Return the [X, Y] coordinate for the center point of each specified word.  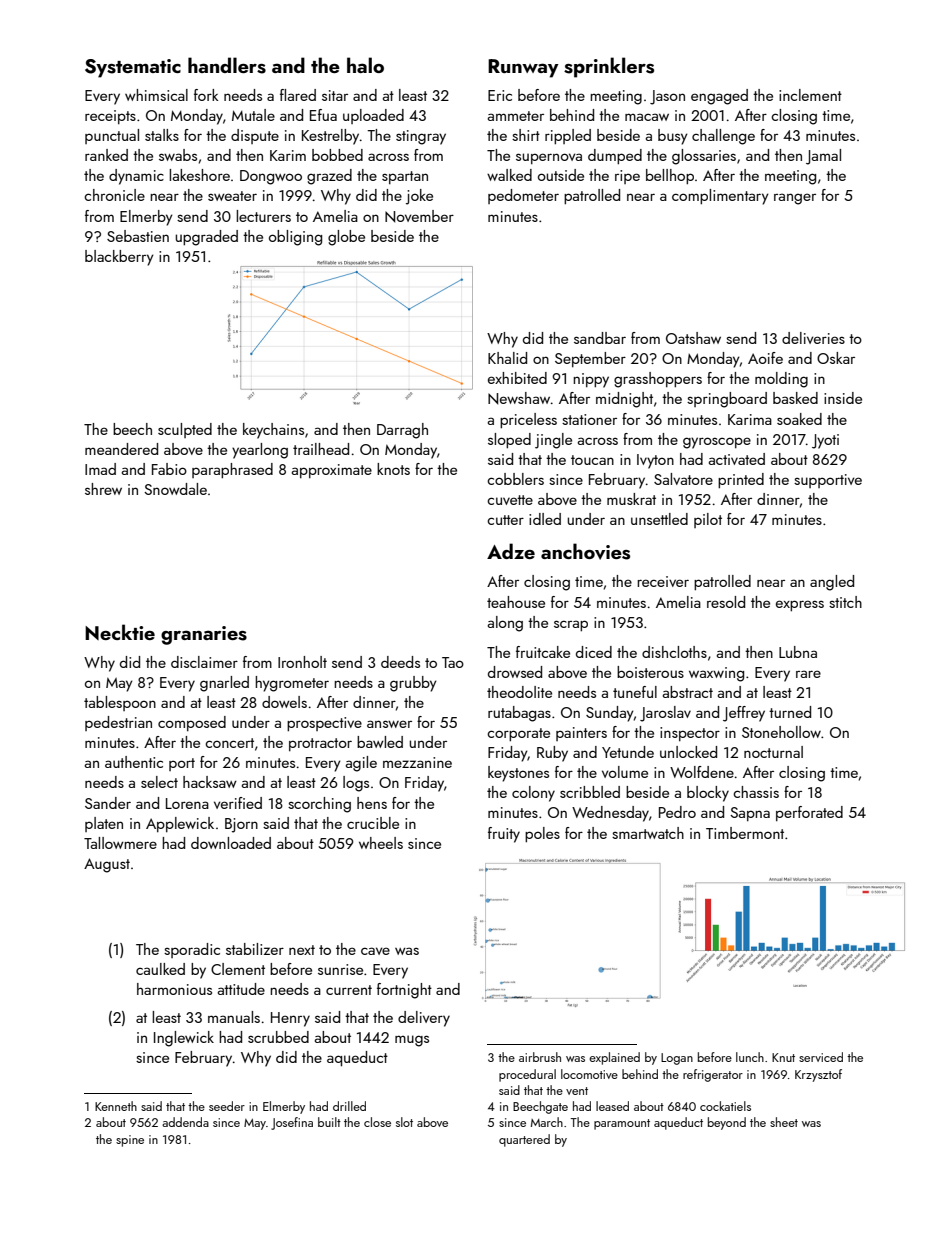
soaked [799, 419]
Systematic [133, 68]
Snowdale [175, 489]
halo [365, 65]
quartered [524, 1140]
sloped [509, 440]
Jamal [823, 157]
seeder [227, 1106]
